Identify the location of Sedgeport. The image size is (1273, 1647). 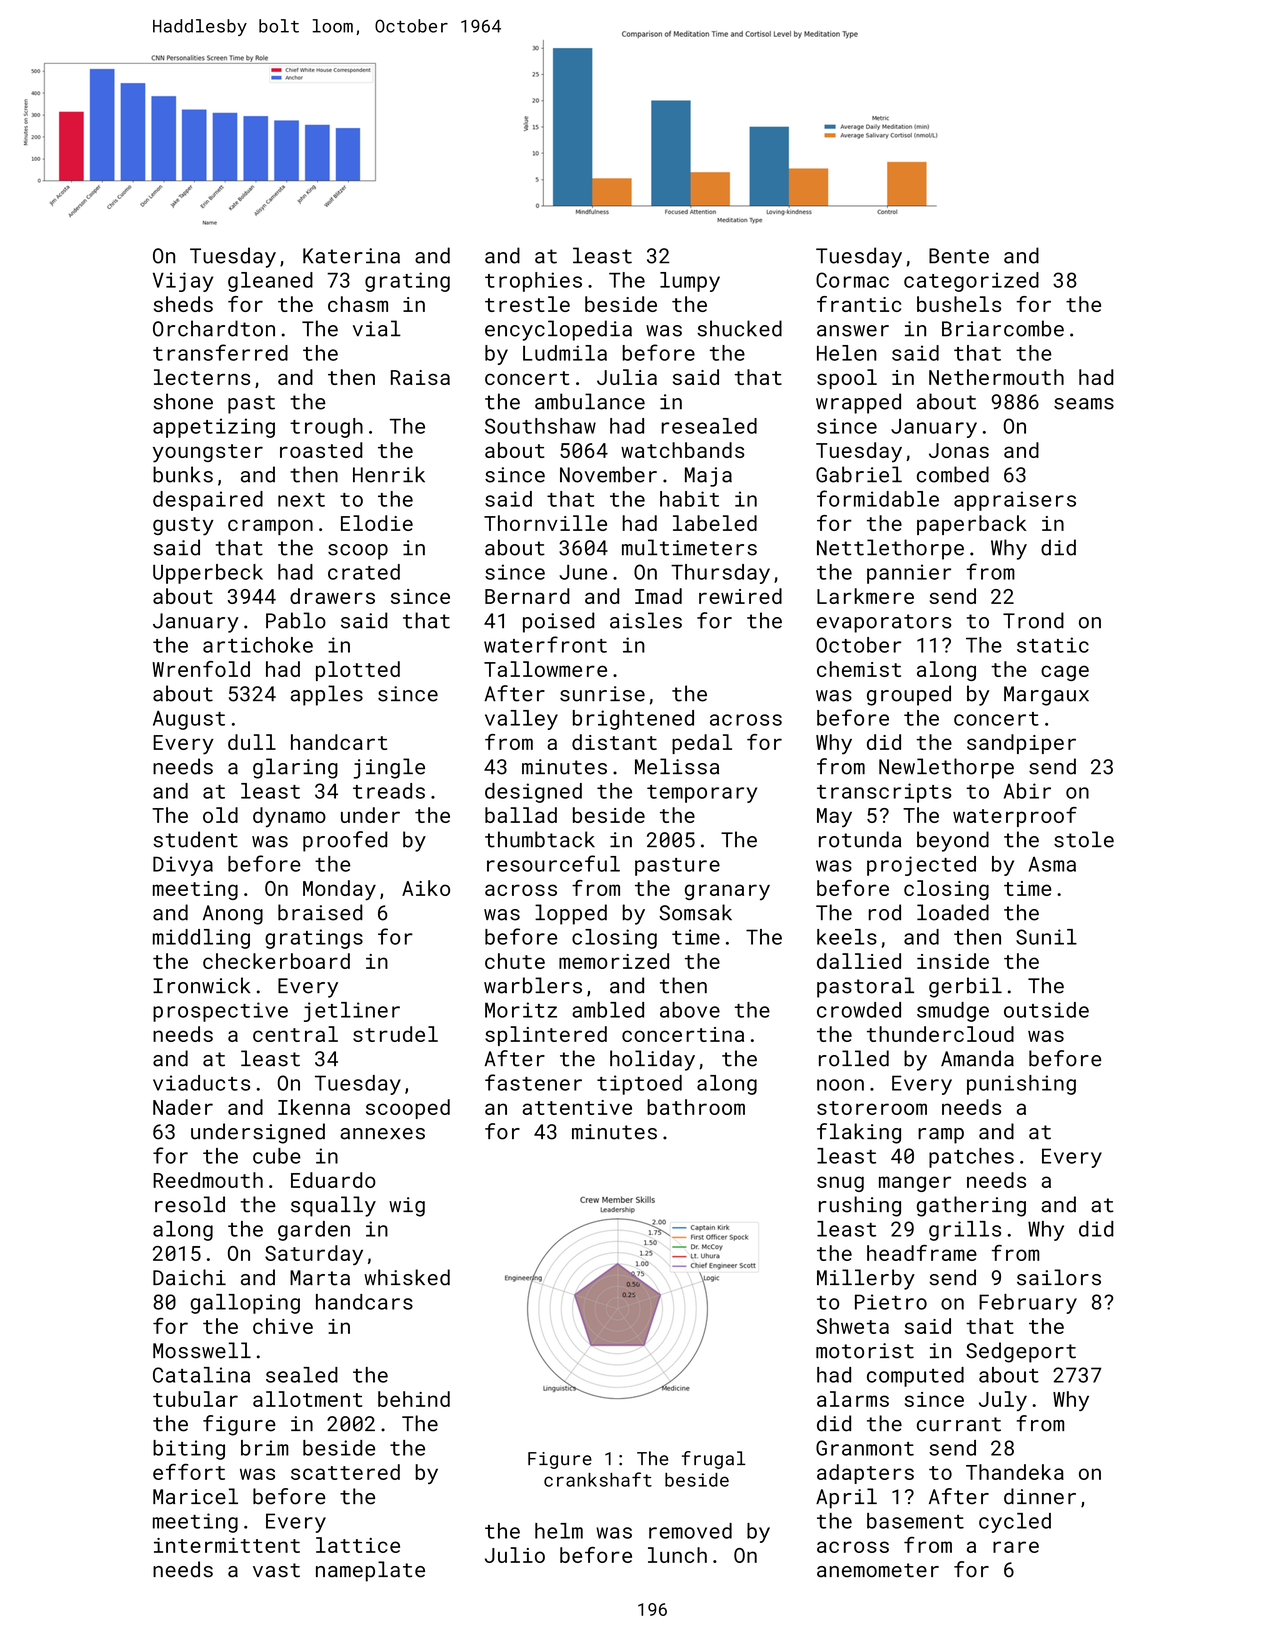
(1021, 1352).
